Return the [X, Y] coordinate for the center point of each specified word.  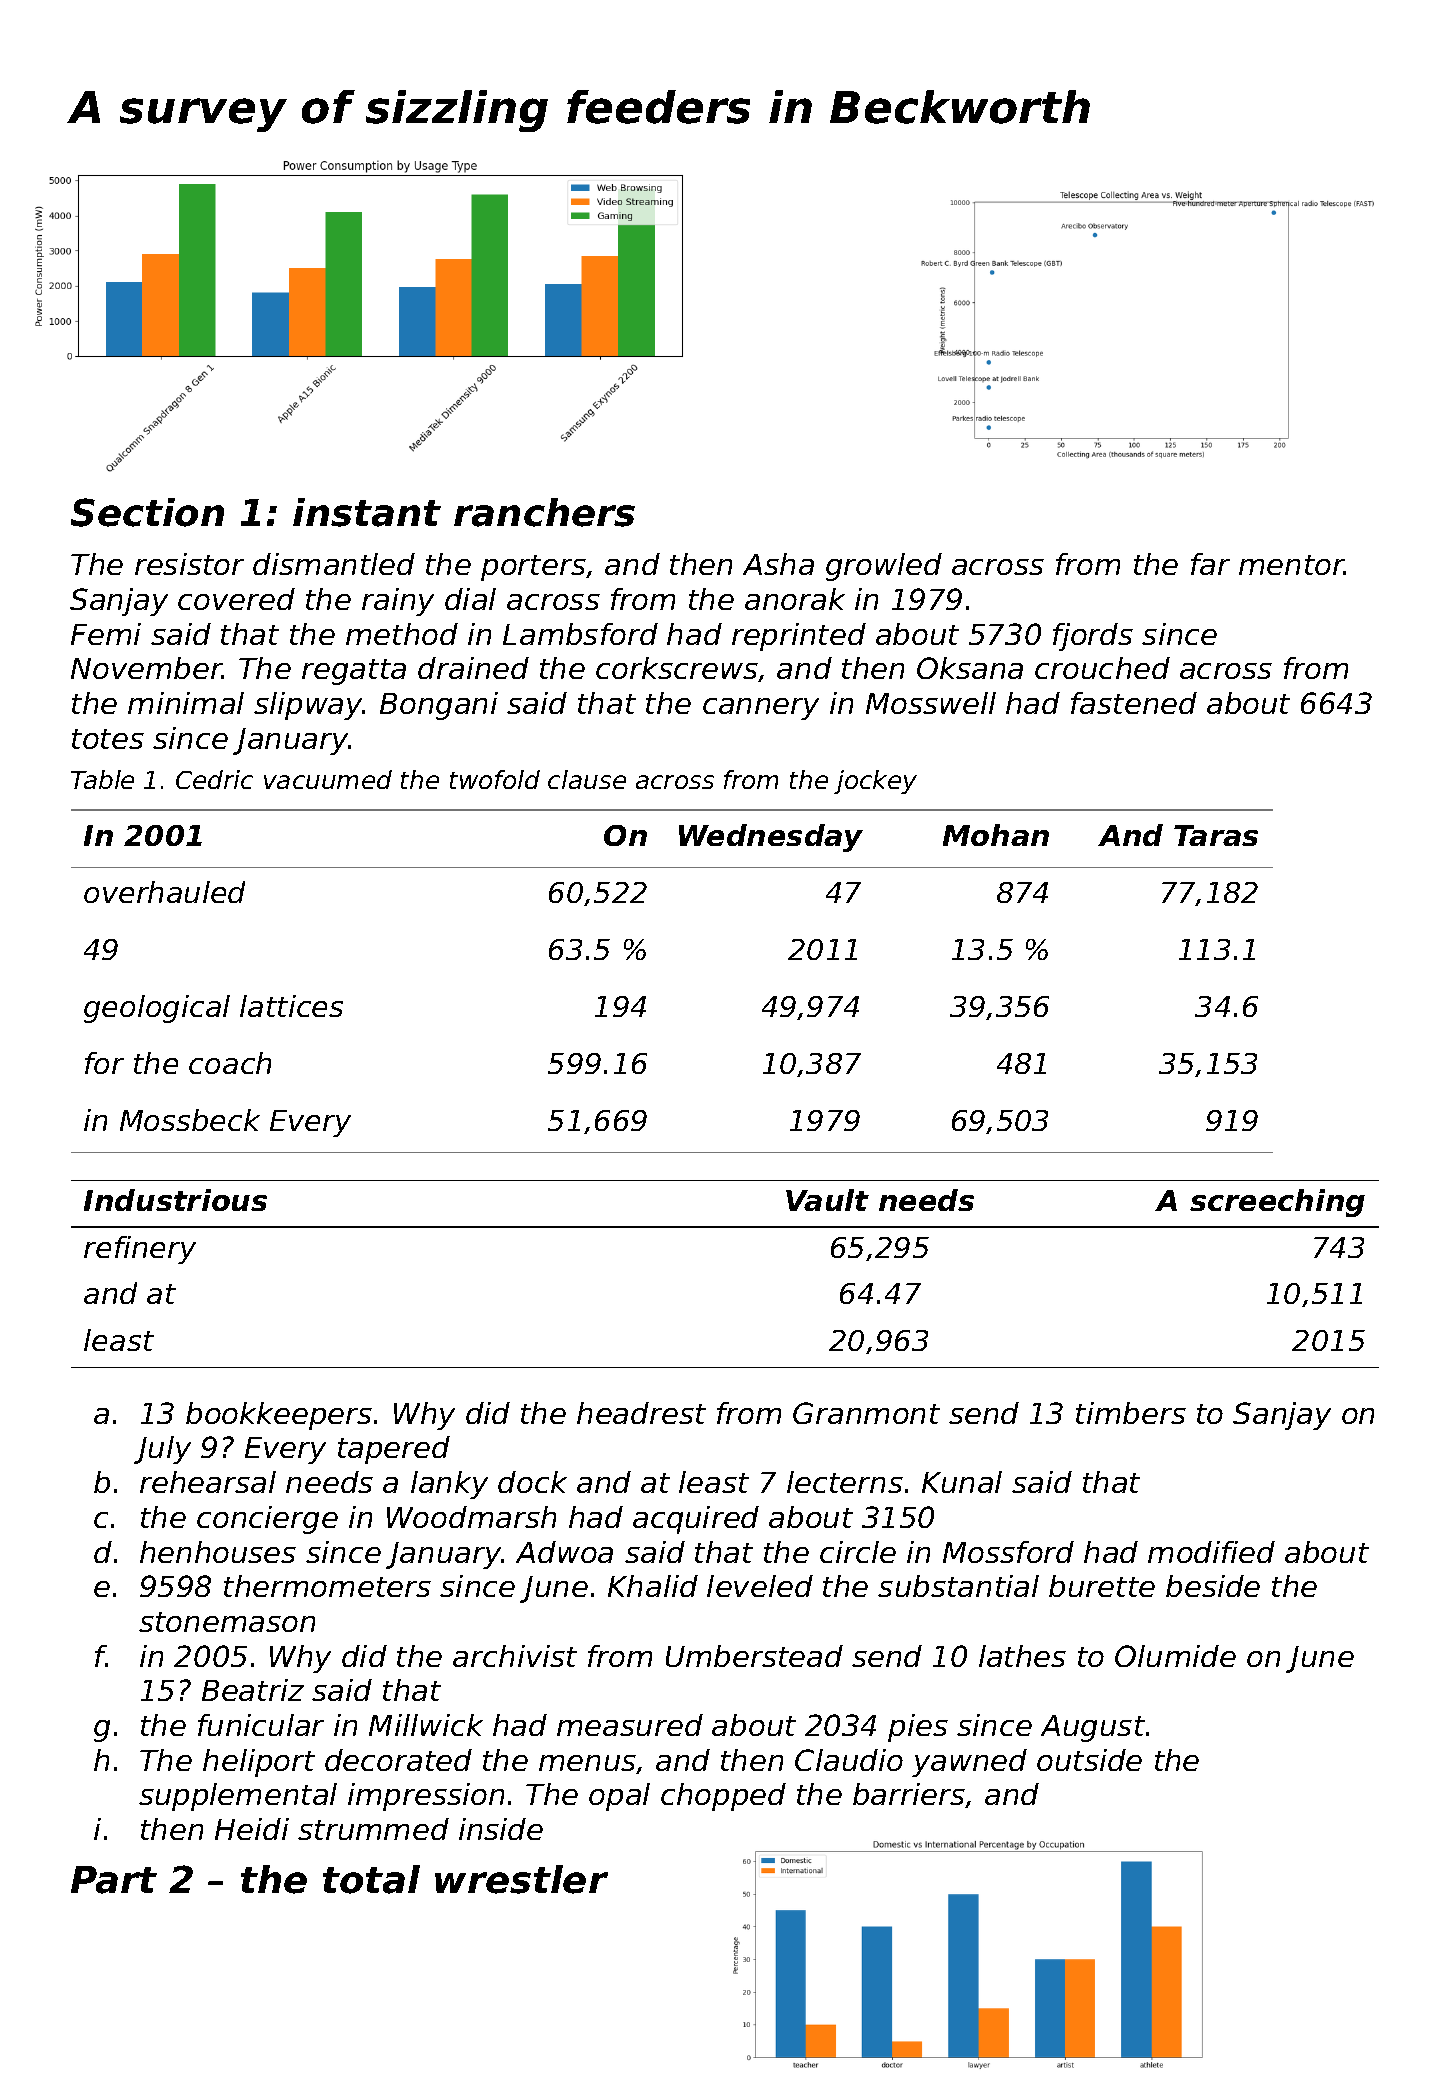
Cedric [214, 779]
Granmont [866, 1413]
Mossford [1008, 1552]
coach [230, 1063]
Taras [1216, 835]
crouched [1102, 668]
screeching [1277, 1203]
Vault [827, 1200]
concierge [267, 1520]
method [402, 634]
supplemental [238, 1797]
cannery [761, 709]
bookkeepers [279, 1416]
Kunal [962, 1482]
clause [587, 779]
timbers [1131, 1413]
